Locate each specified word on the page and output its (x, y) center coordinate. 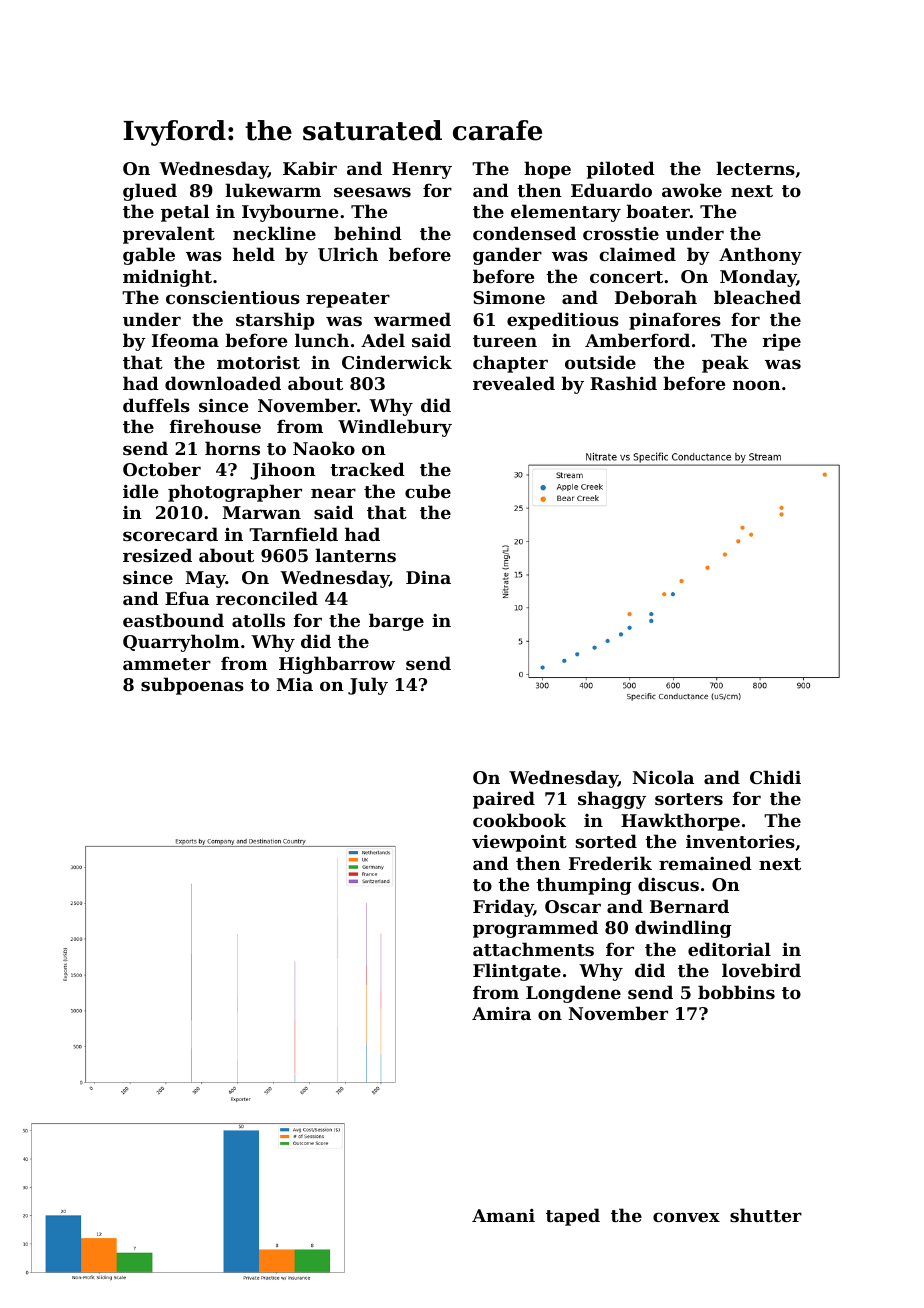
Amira (501, 1013)
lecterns (755, 168)
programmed (535, 929)
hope (547, 170)
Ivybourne (290, 213)
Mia (294, 684)
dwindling (683, 929)
